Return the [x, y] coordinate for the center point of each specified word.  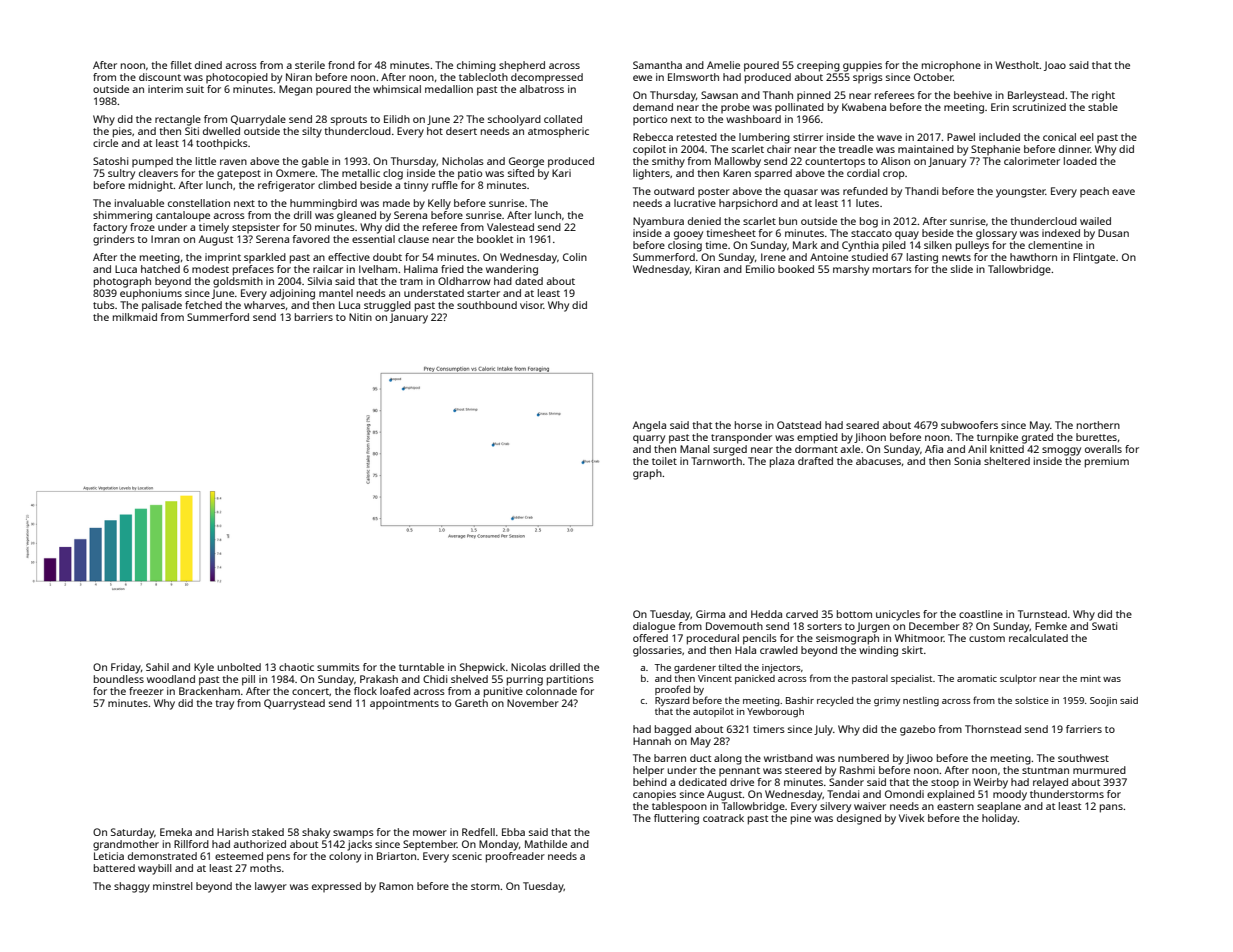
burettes [1096, 437]
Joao [1055, 66]
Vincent [715, 678]
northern [1098, 425]
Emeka [176, 832]
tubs [104, 305]
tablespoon [679, 807]
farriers [1084, 729]
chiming [476, 66]
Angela [649, 426]
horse [748, 425]
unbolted [239, 667]
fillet [181, 65]
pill [248, 680]
